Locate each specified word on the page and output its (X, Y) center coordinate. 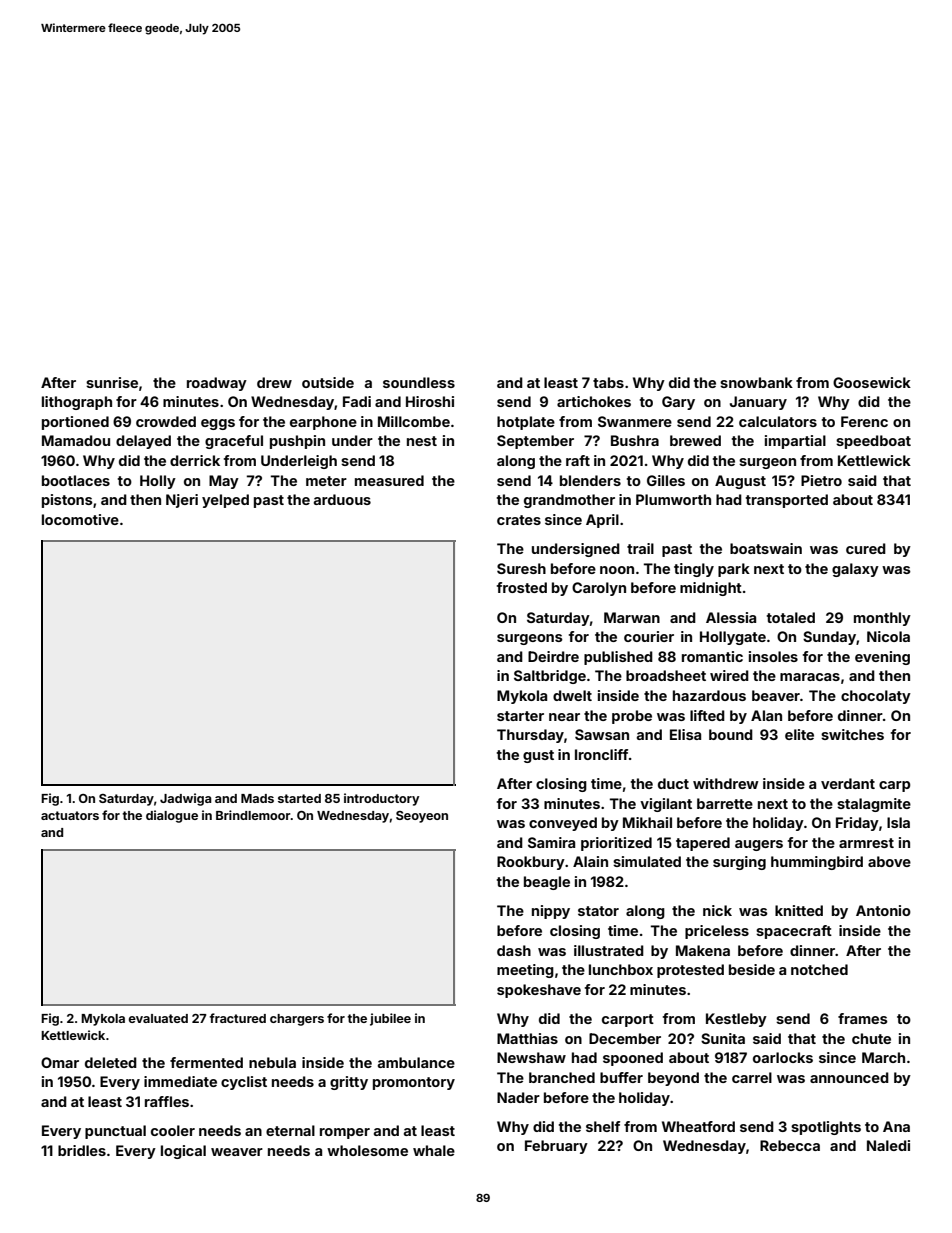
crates (519, 520)
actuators (70, 815)
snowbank (756, 382)
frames (863, 1018)
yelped (225, 501)
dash (514, 950)
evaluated (158, 1018)
